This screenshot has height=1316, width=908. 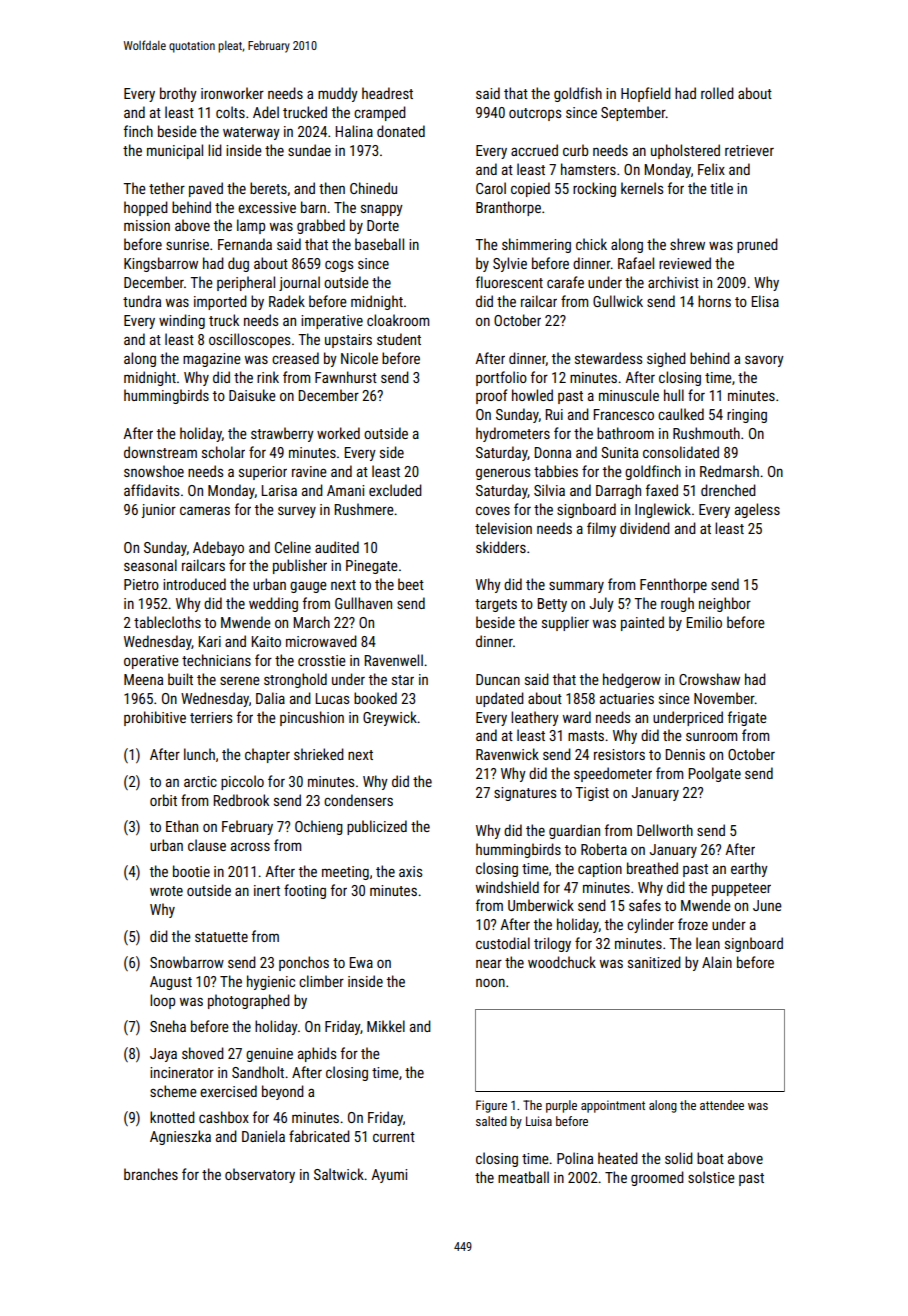 I want to click on booked, so click(x=375, y=698).
